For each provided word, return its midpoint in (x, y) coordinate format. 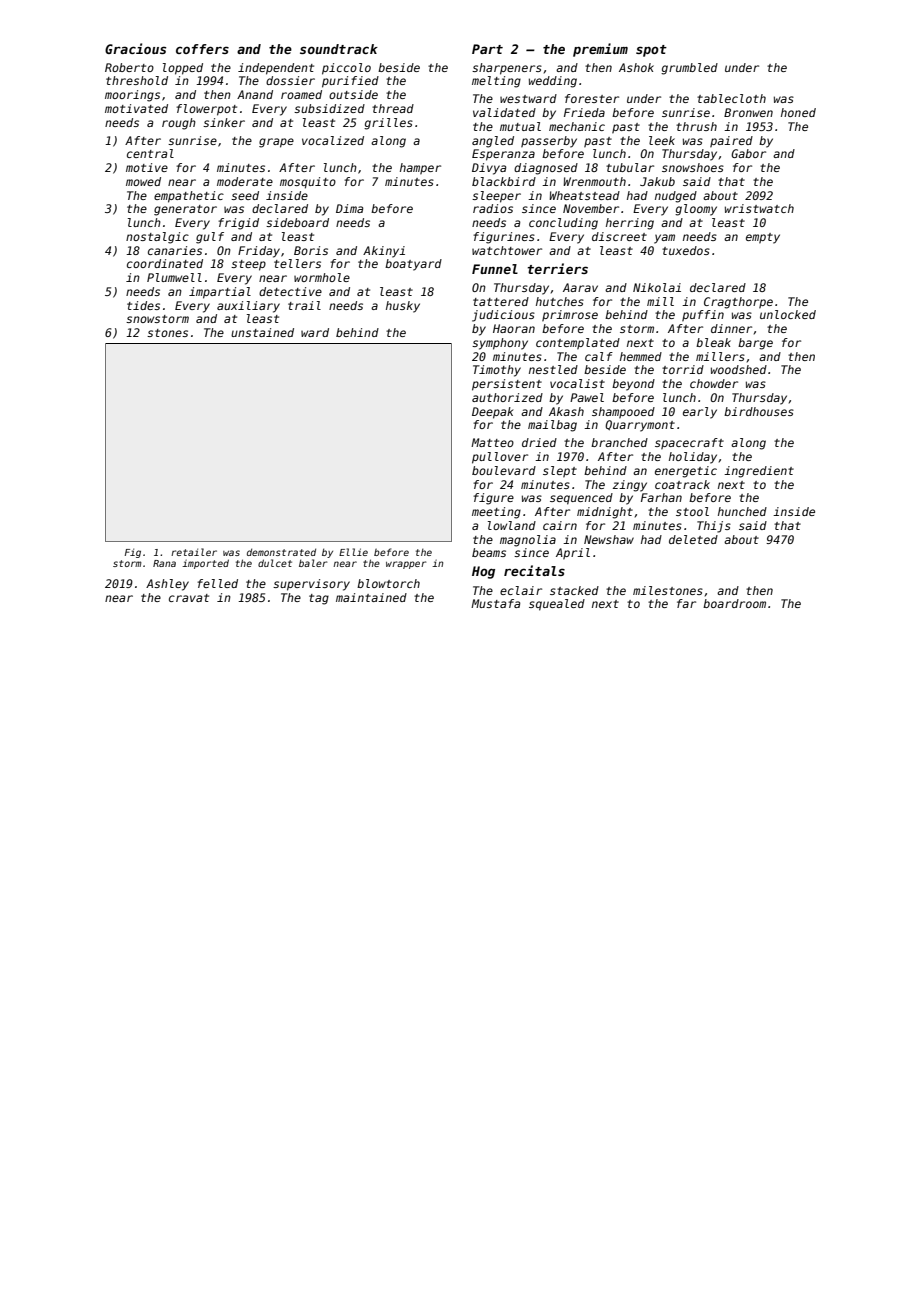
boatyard (413, 265)
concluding (563, 224)
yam (664, 239)
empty (763, 238)
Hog (483, 572)
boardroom (734, 603)
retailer (194, 552)
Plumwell (174, 277)
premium (600, 50)
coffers (202, 49)
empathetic (189, 197)
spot (651, 51)
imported (205, 564)
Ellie (353, 552)
